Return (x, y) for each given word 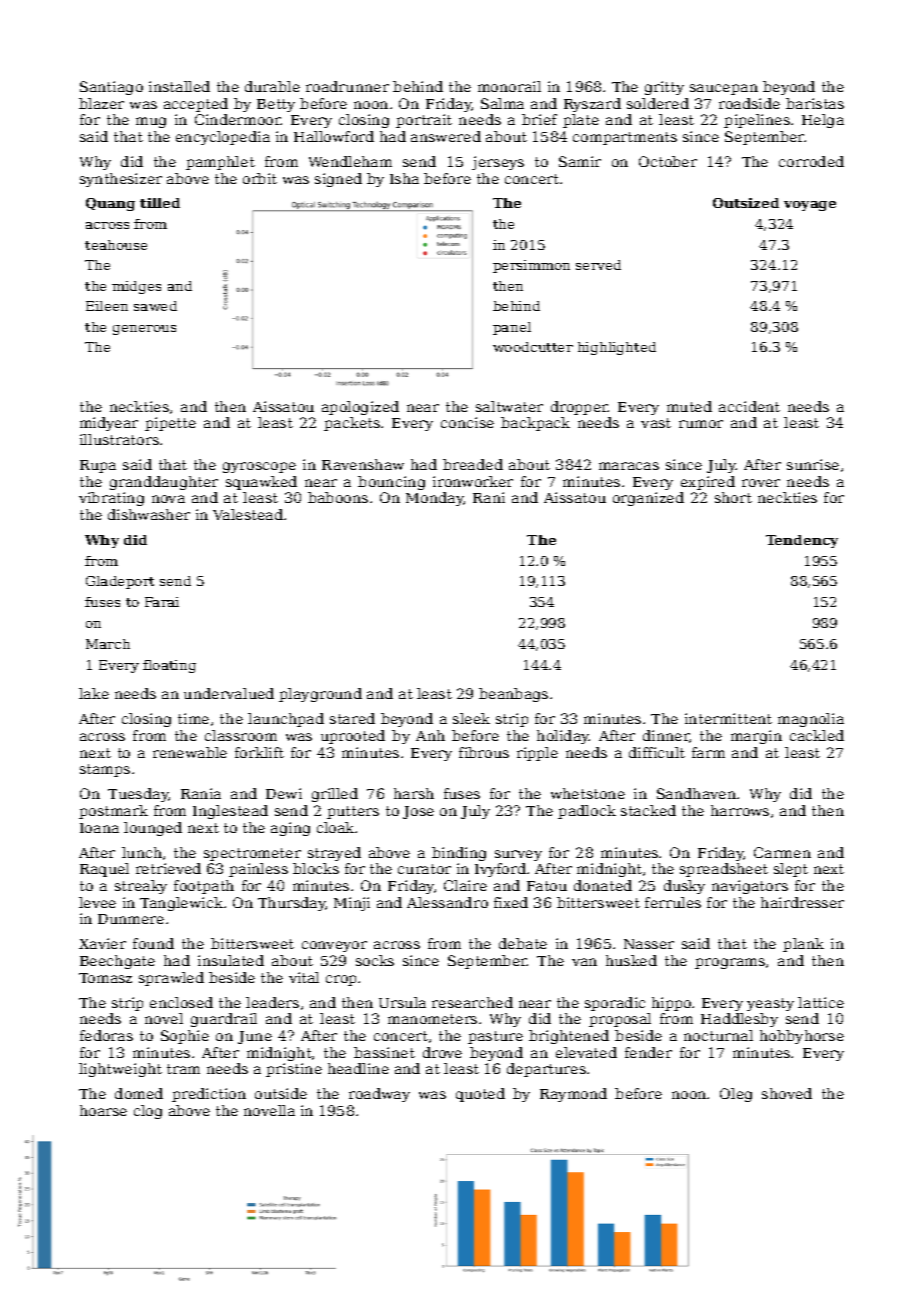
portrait (424, 121)
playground (320, 695)
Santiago (111, 88)
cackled (817, 735)
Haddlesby (739, 1020)
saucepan (724, 89)
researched (472, 1002)
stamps (105, 770)
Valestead (248, 514)
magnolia (811, 720)
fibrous (484, 752)
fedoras (106, 1035)
